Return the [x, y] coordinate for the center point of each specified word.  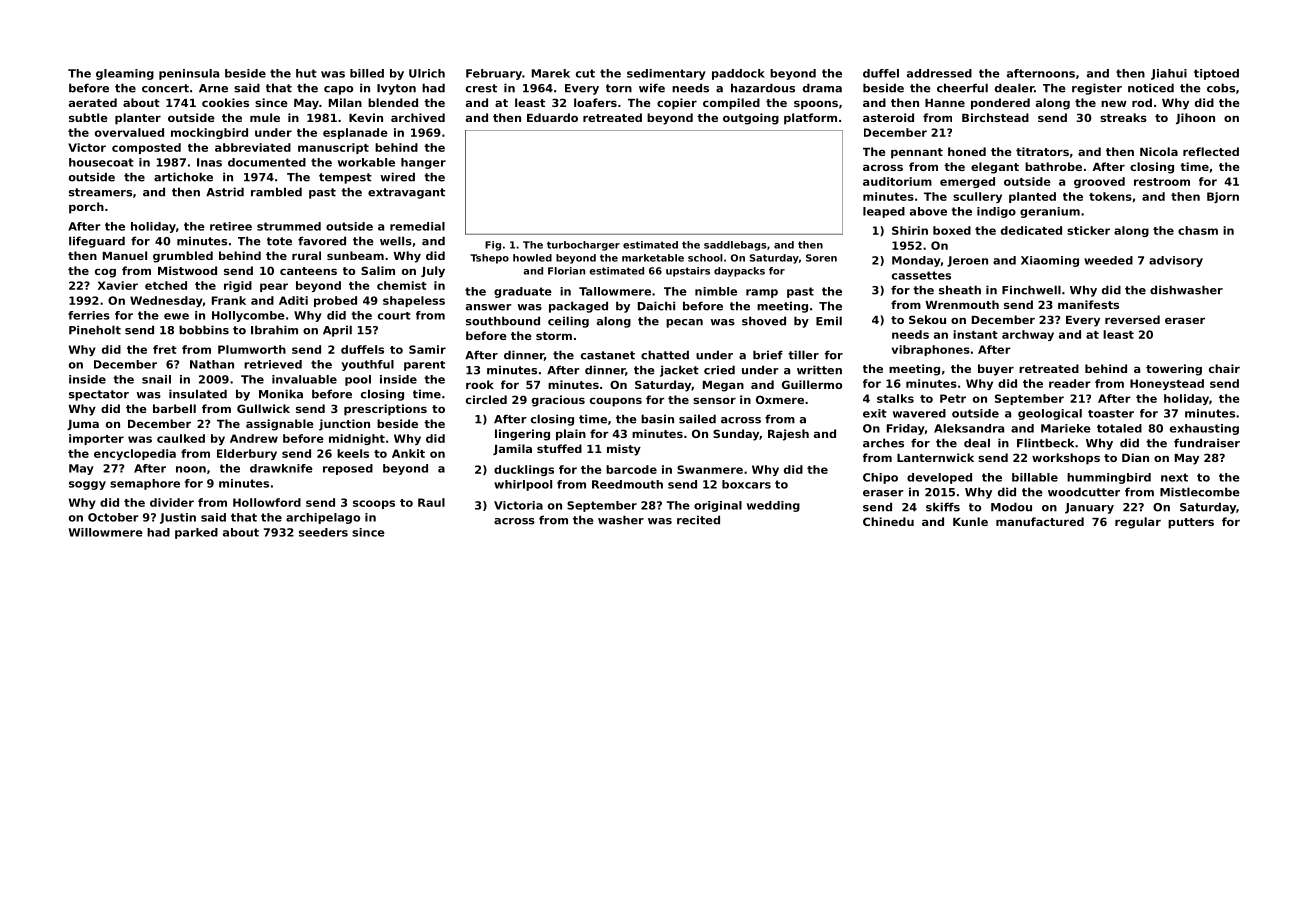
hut [306, 73]
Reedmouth [627, 484]
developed [939, 478]
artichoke [183, 177]
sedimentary [666, 74]
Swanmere [710, 469]
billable [1035, 477]
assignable [280, 425]
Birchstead [995, 117]
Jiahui [1169, 74]
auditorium [897, 181]
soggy [87, 485]
